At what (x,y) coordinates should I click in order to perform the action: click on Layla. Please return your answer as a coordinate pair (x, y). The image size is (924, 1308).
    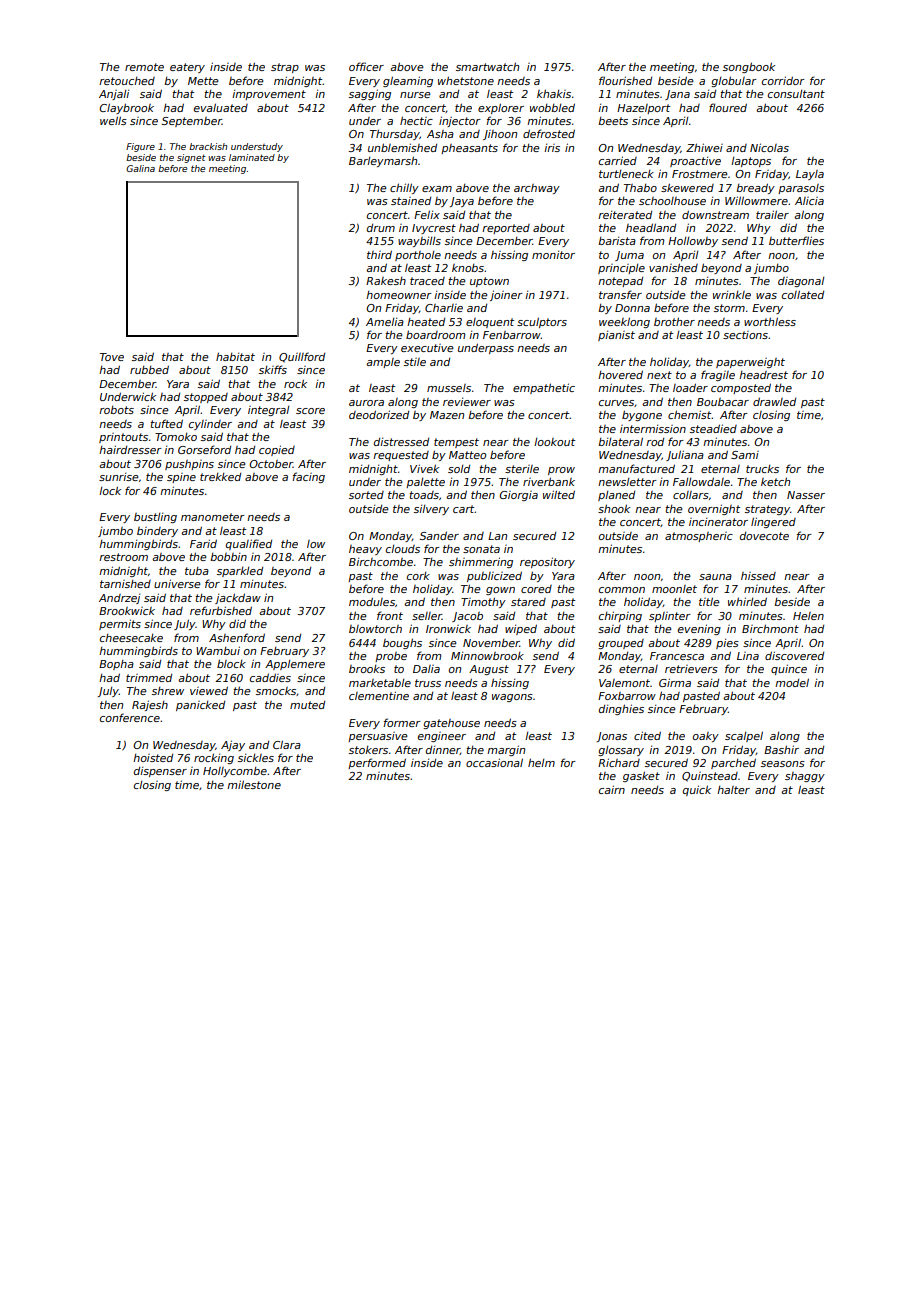
    Looking at the image, I should click on (810, 175).
